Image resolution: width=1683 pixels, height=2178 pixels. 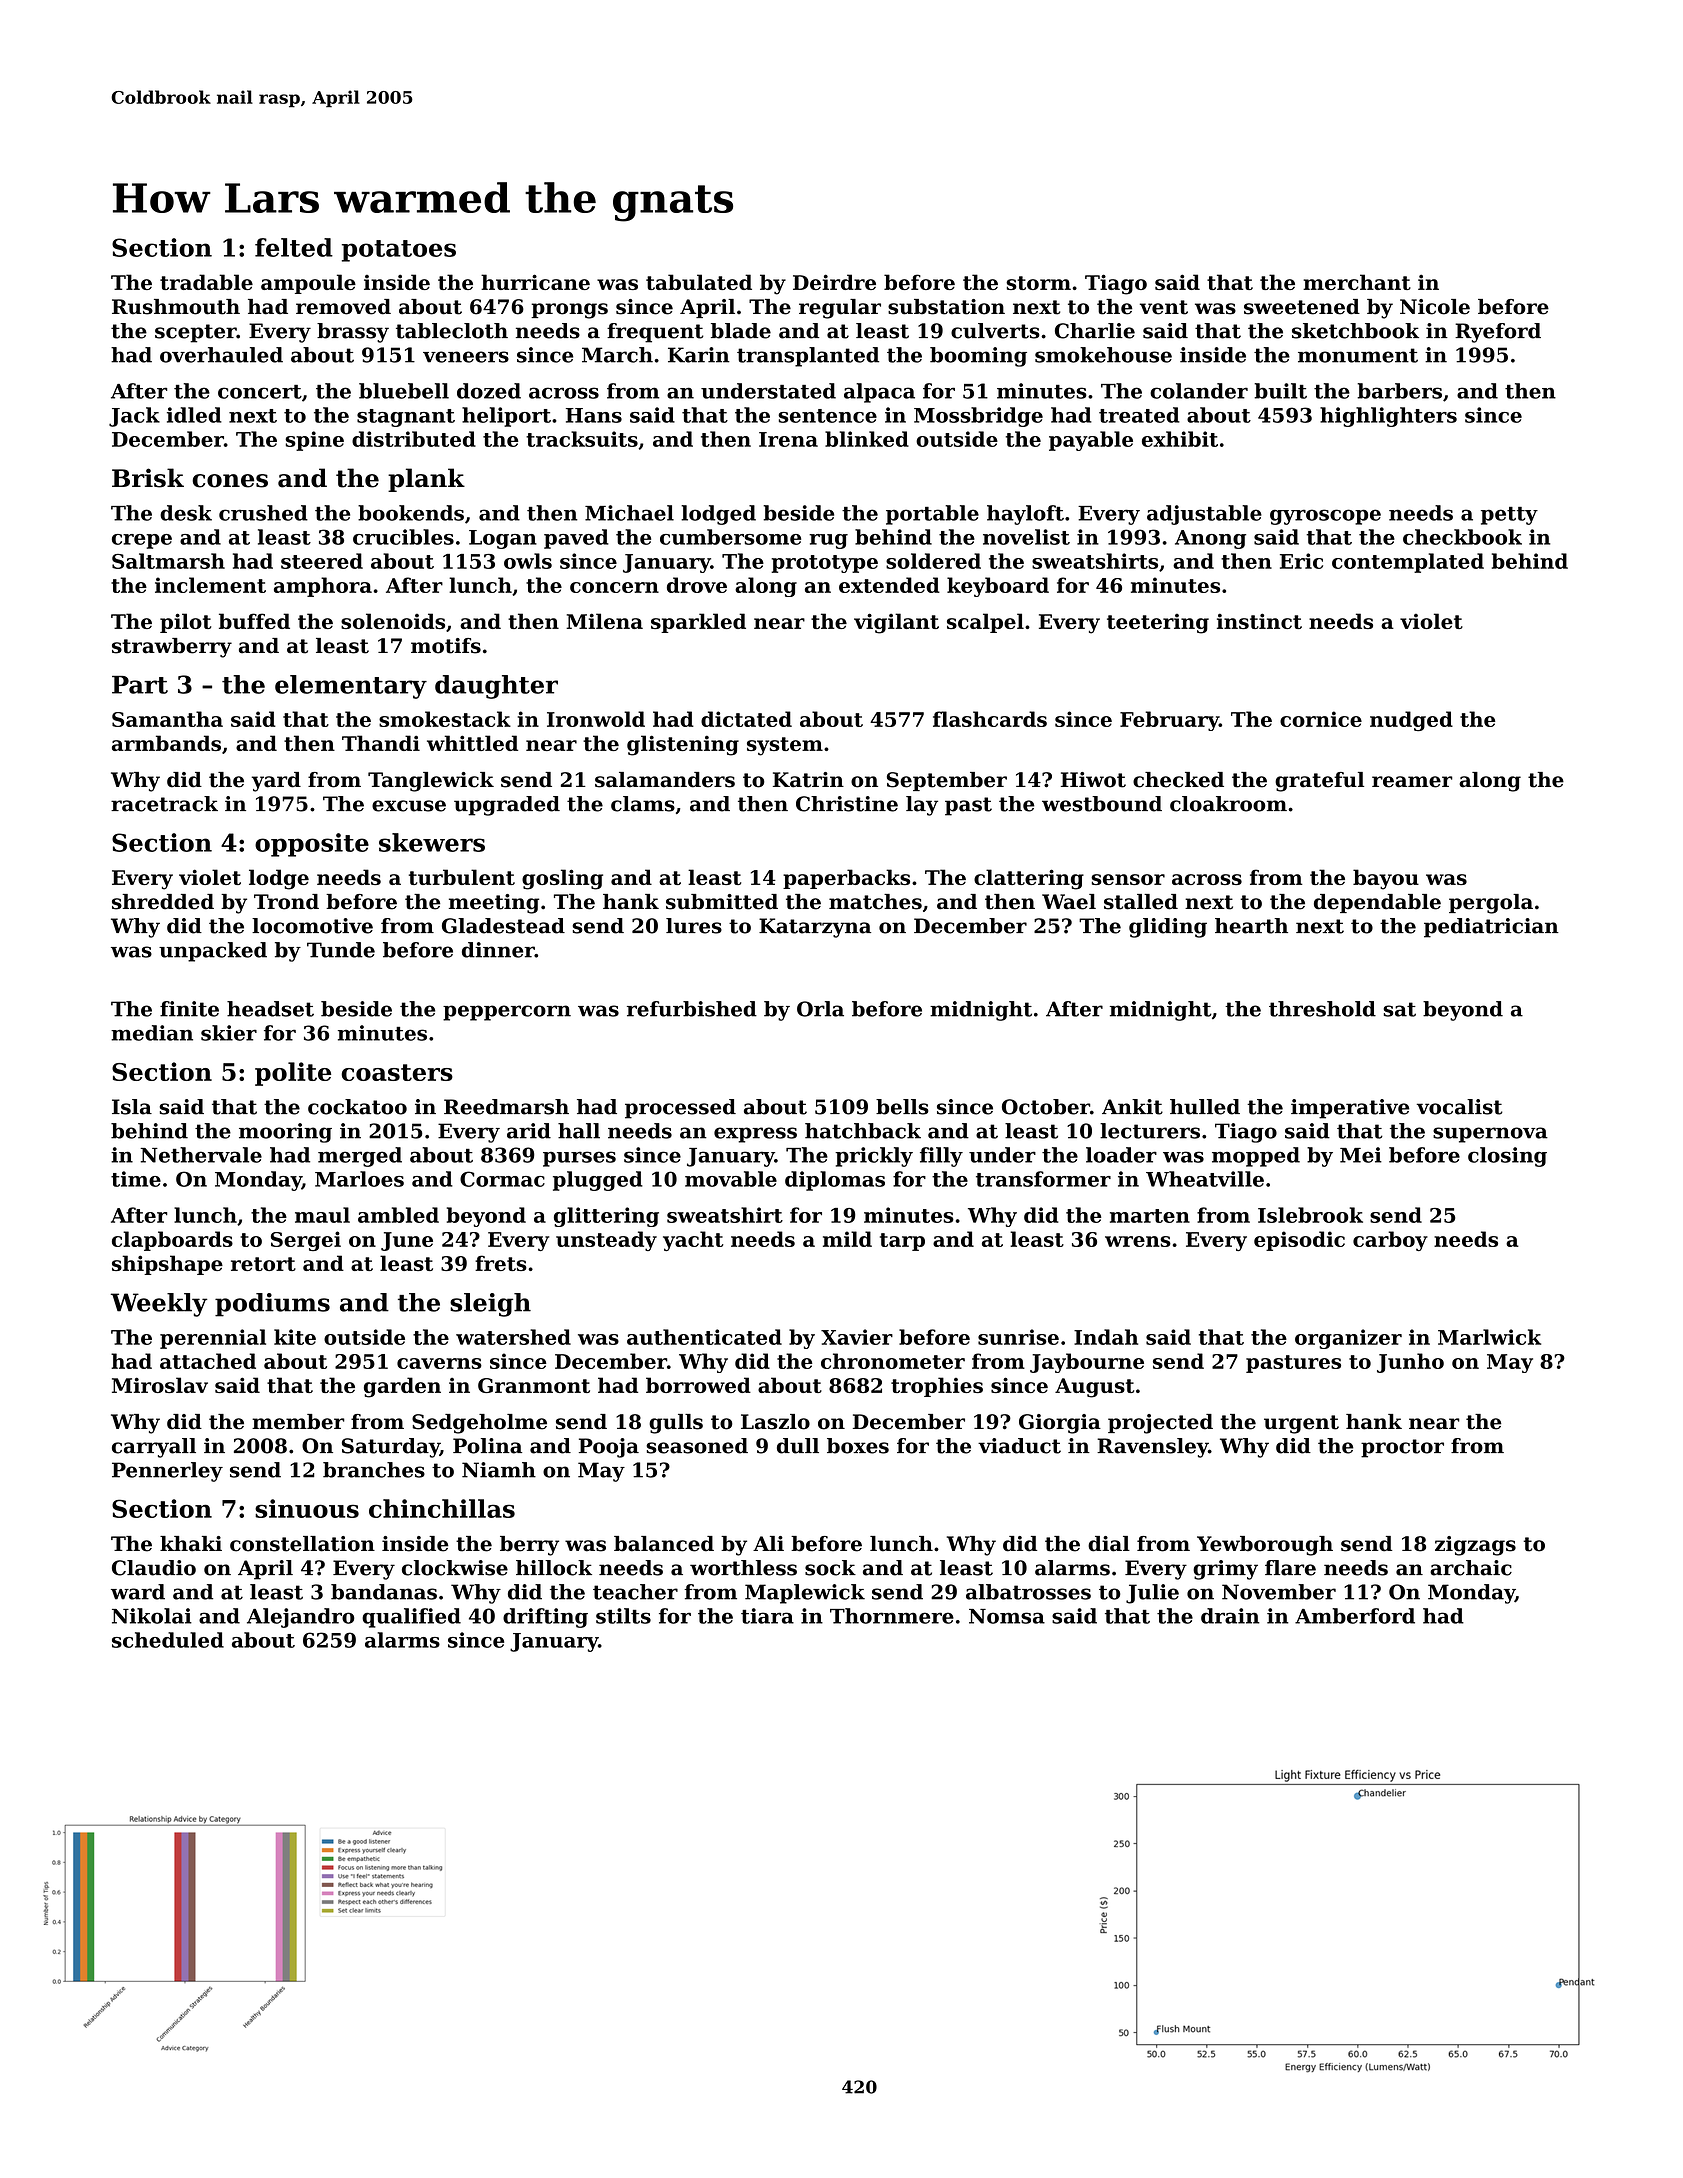 What do you see at coordinates (167, 1472) in the screenshot?
I see `Pennerley` at bounding box center [167, 1472].
